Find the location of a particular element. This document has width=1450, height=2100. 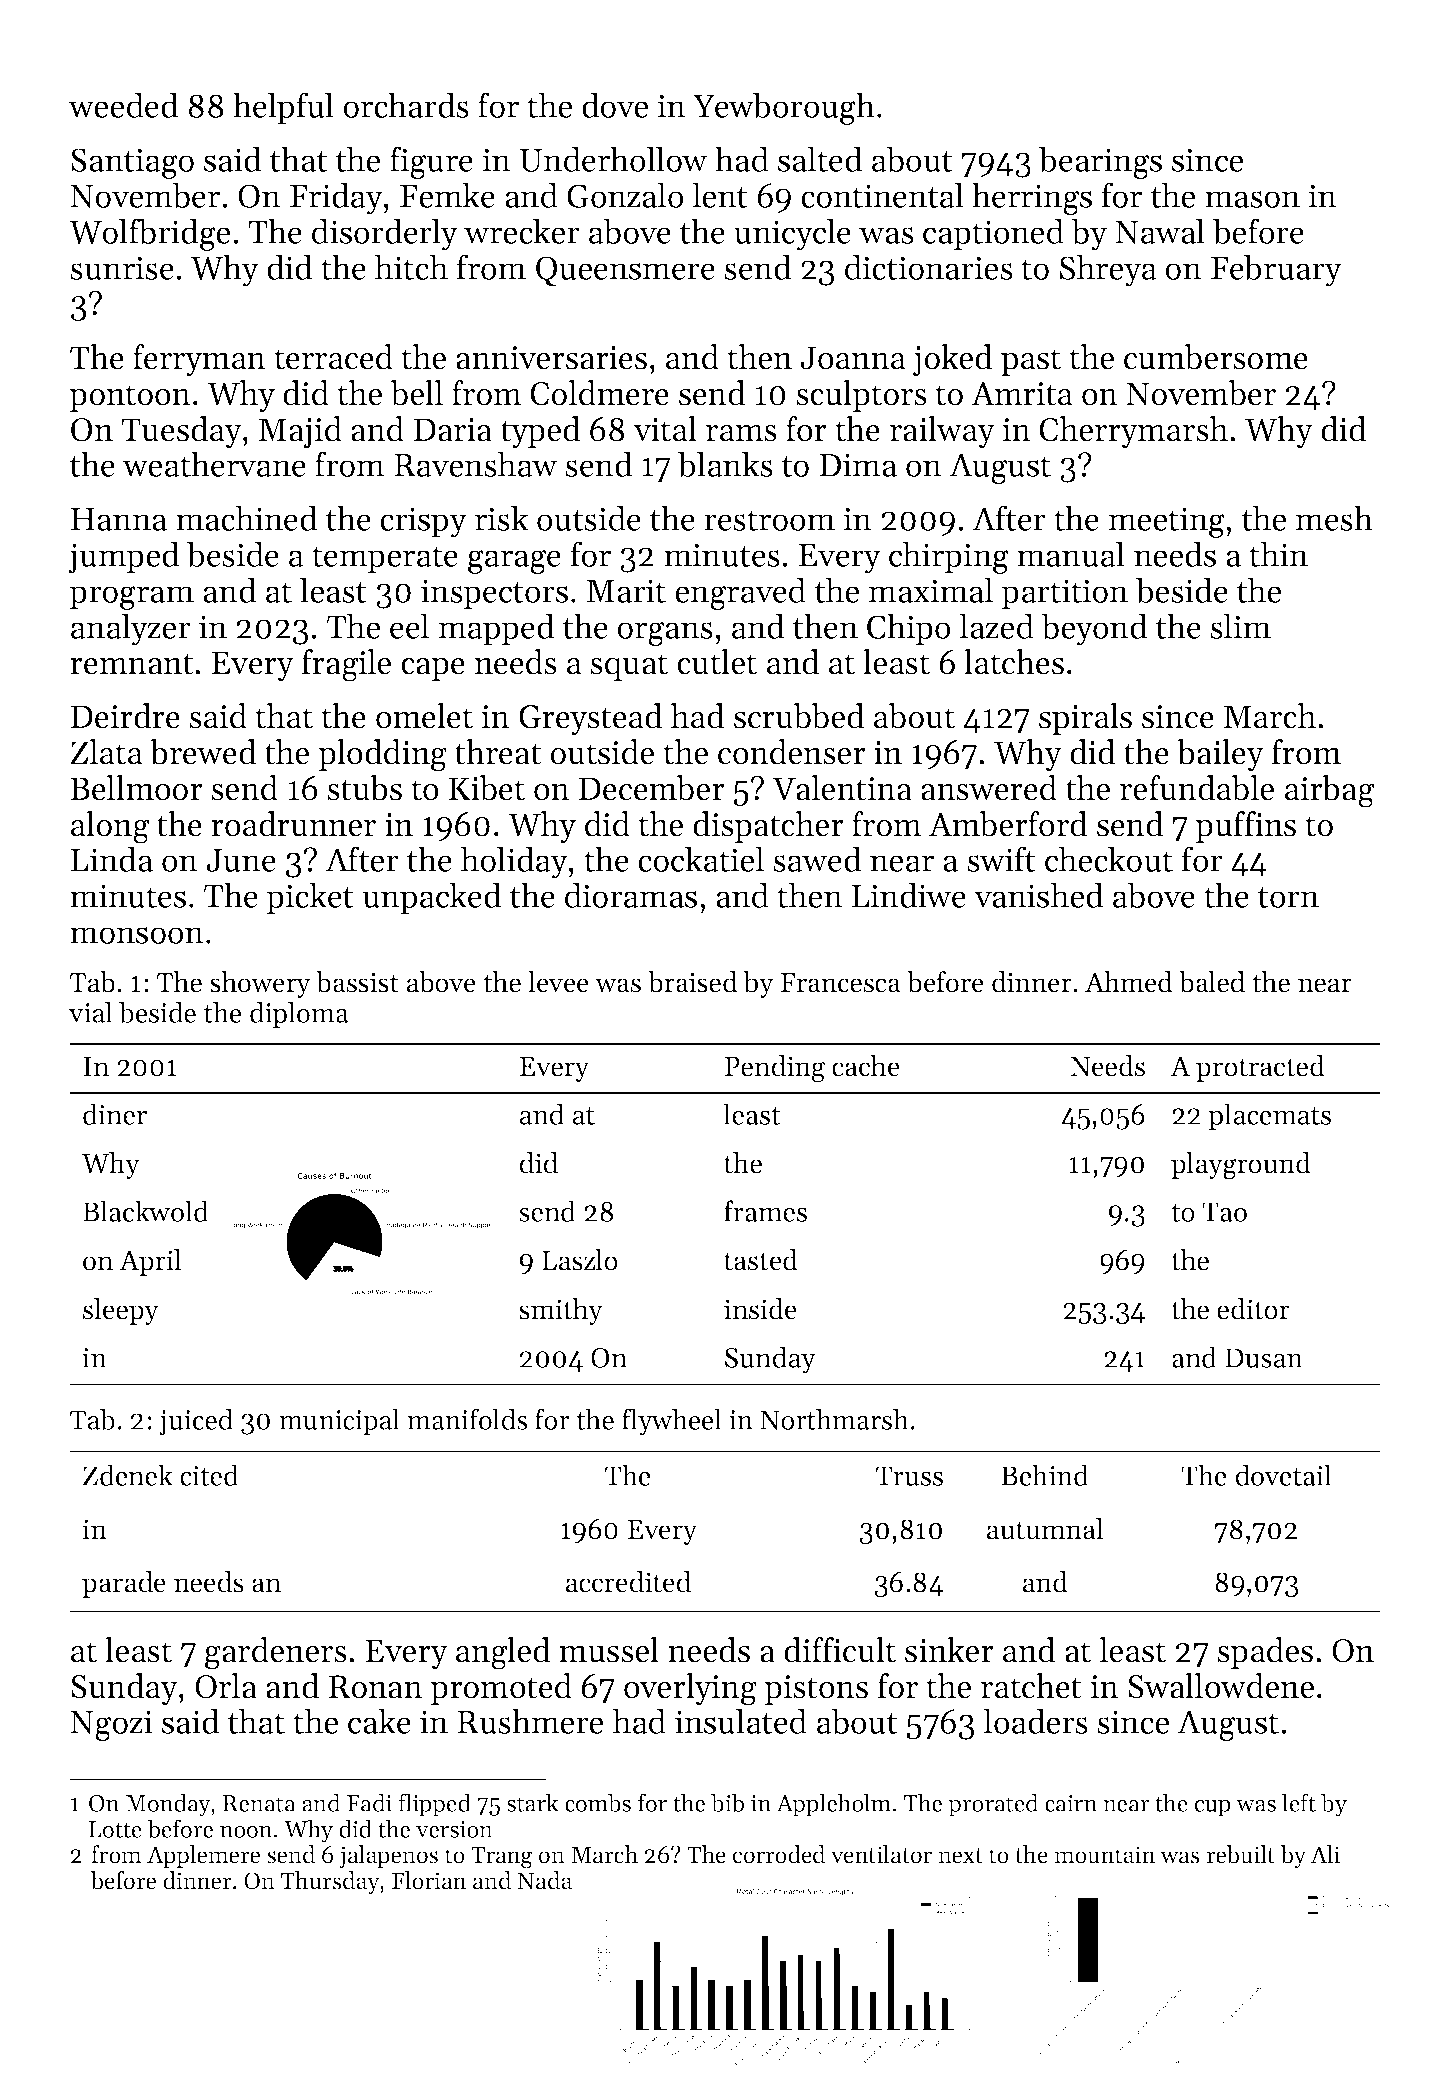

Shreya is located at coordinates (1108, 270).
